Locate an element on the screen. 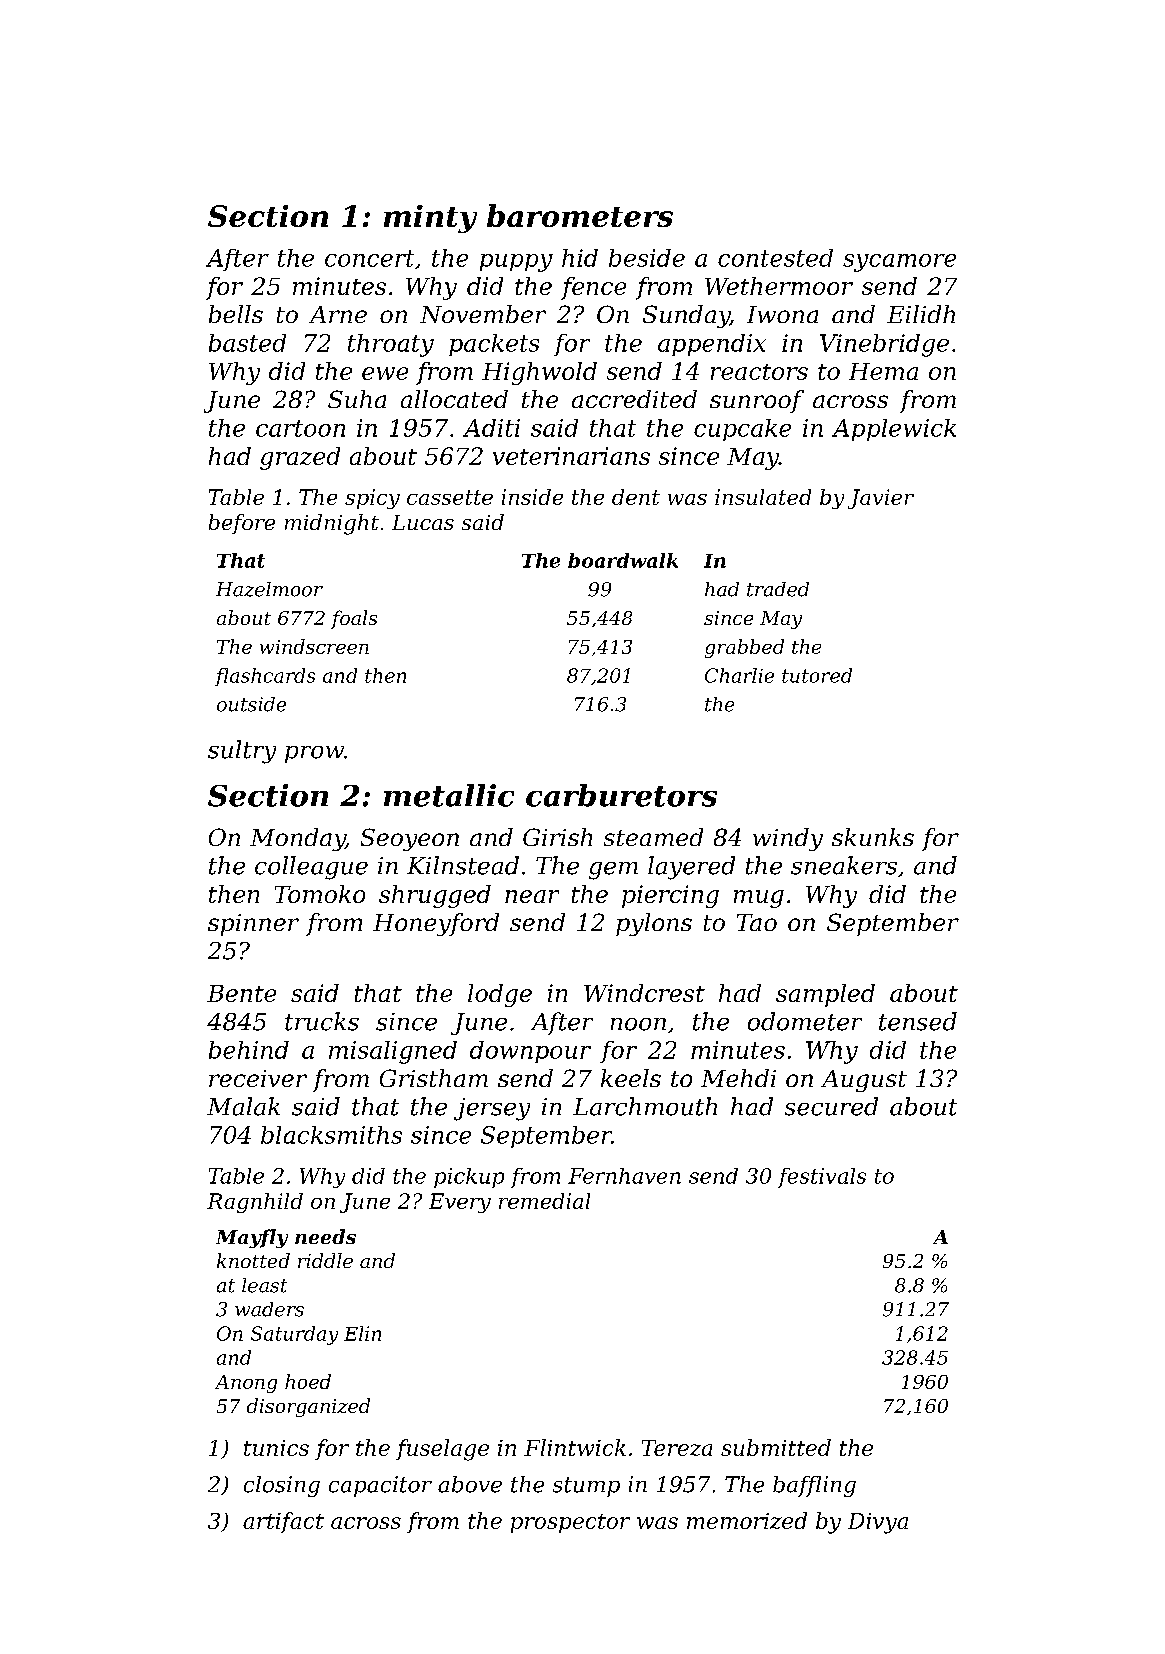 This screenshot has width=1165, height=1654. concert is located at coordinates (369, 258).
